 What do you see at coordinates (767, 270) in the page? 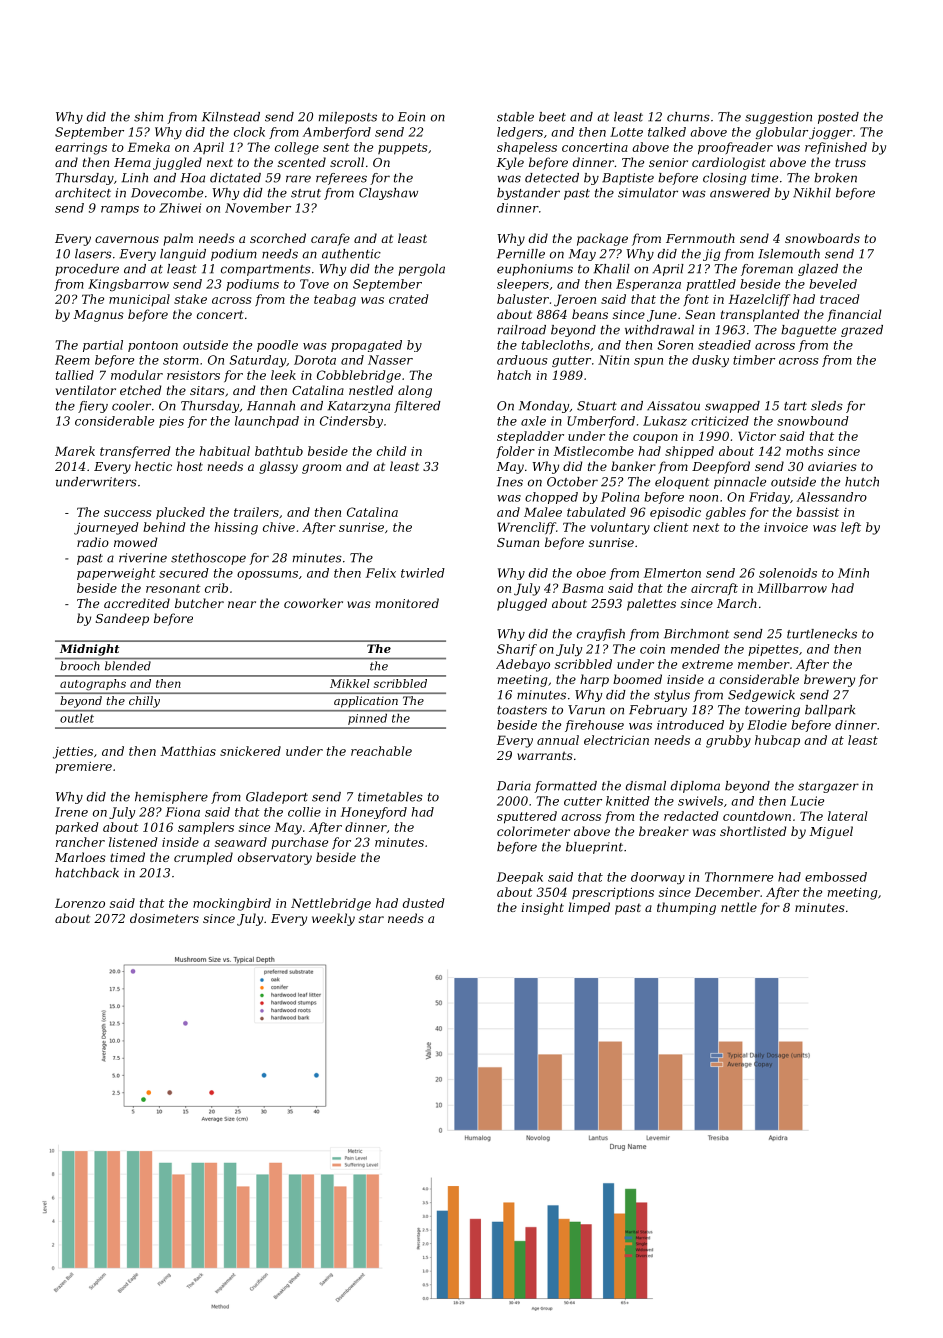
I see `foreman` at bounding box center [767, 270].
